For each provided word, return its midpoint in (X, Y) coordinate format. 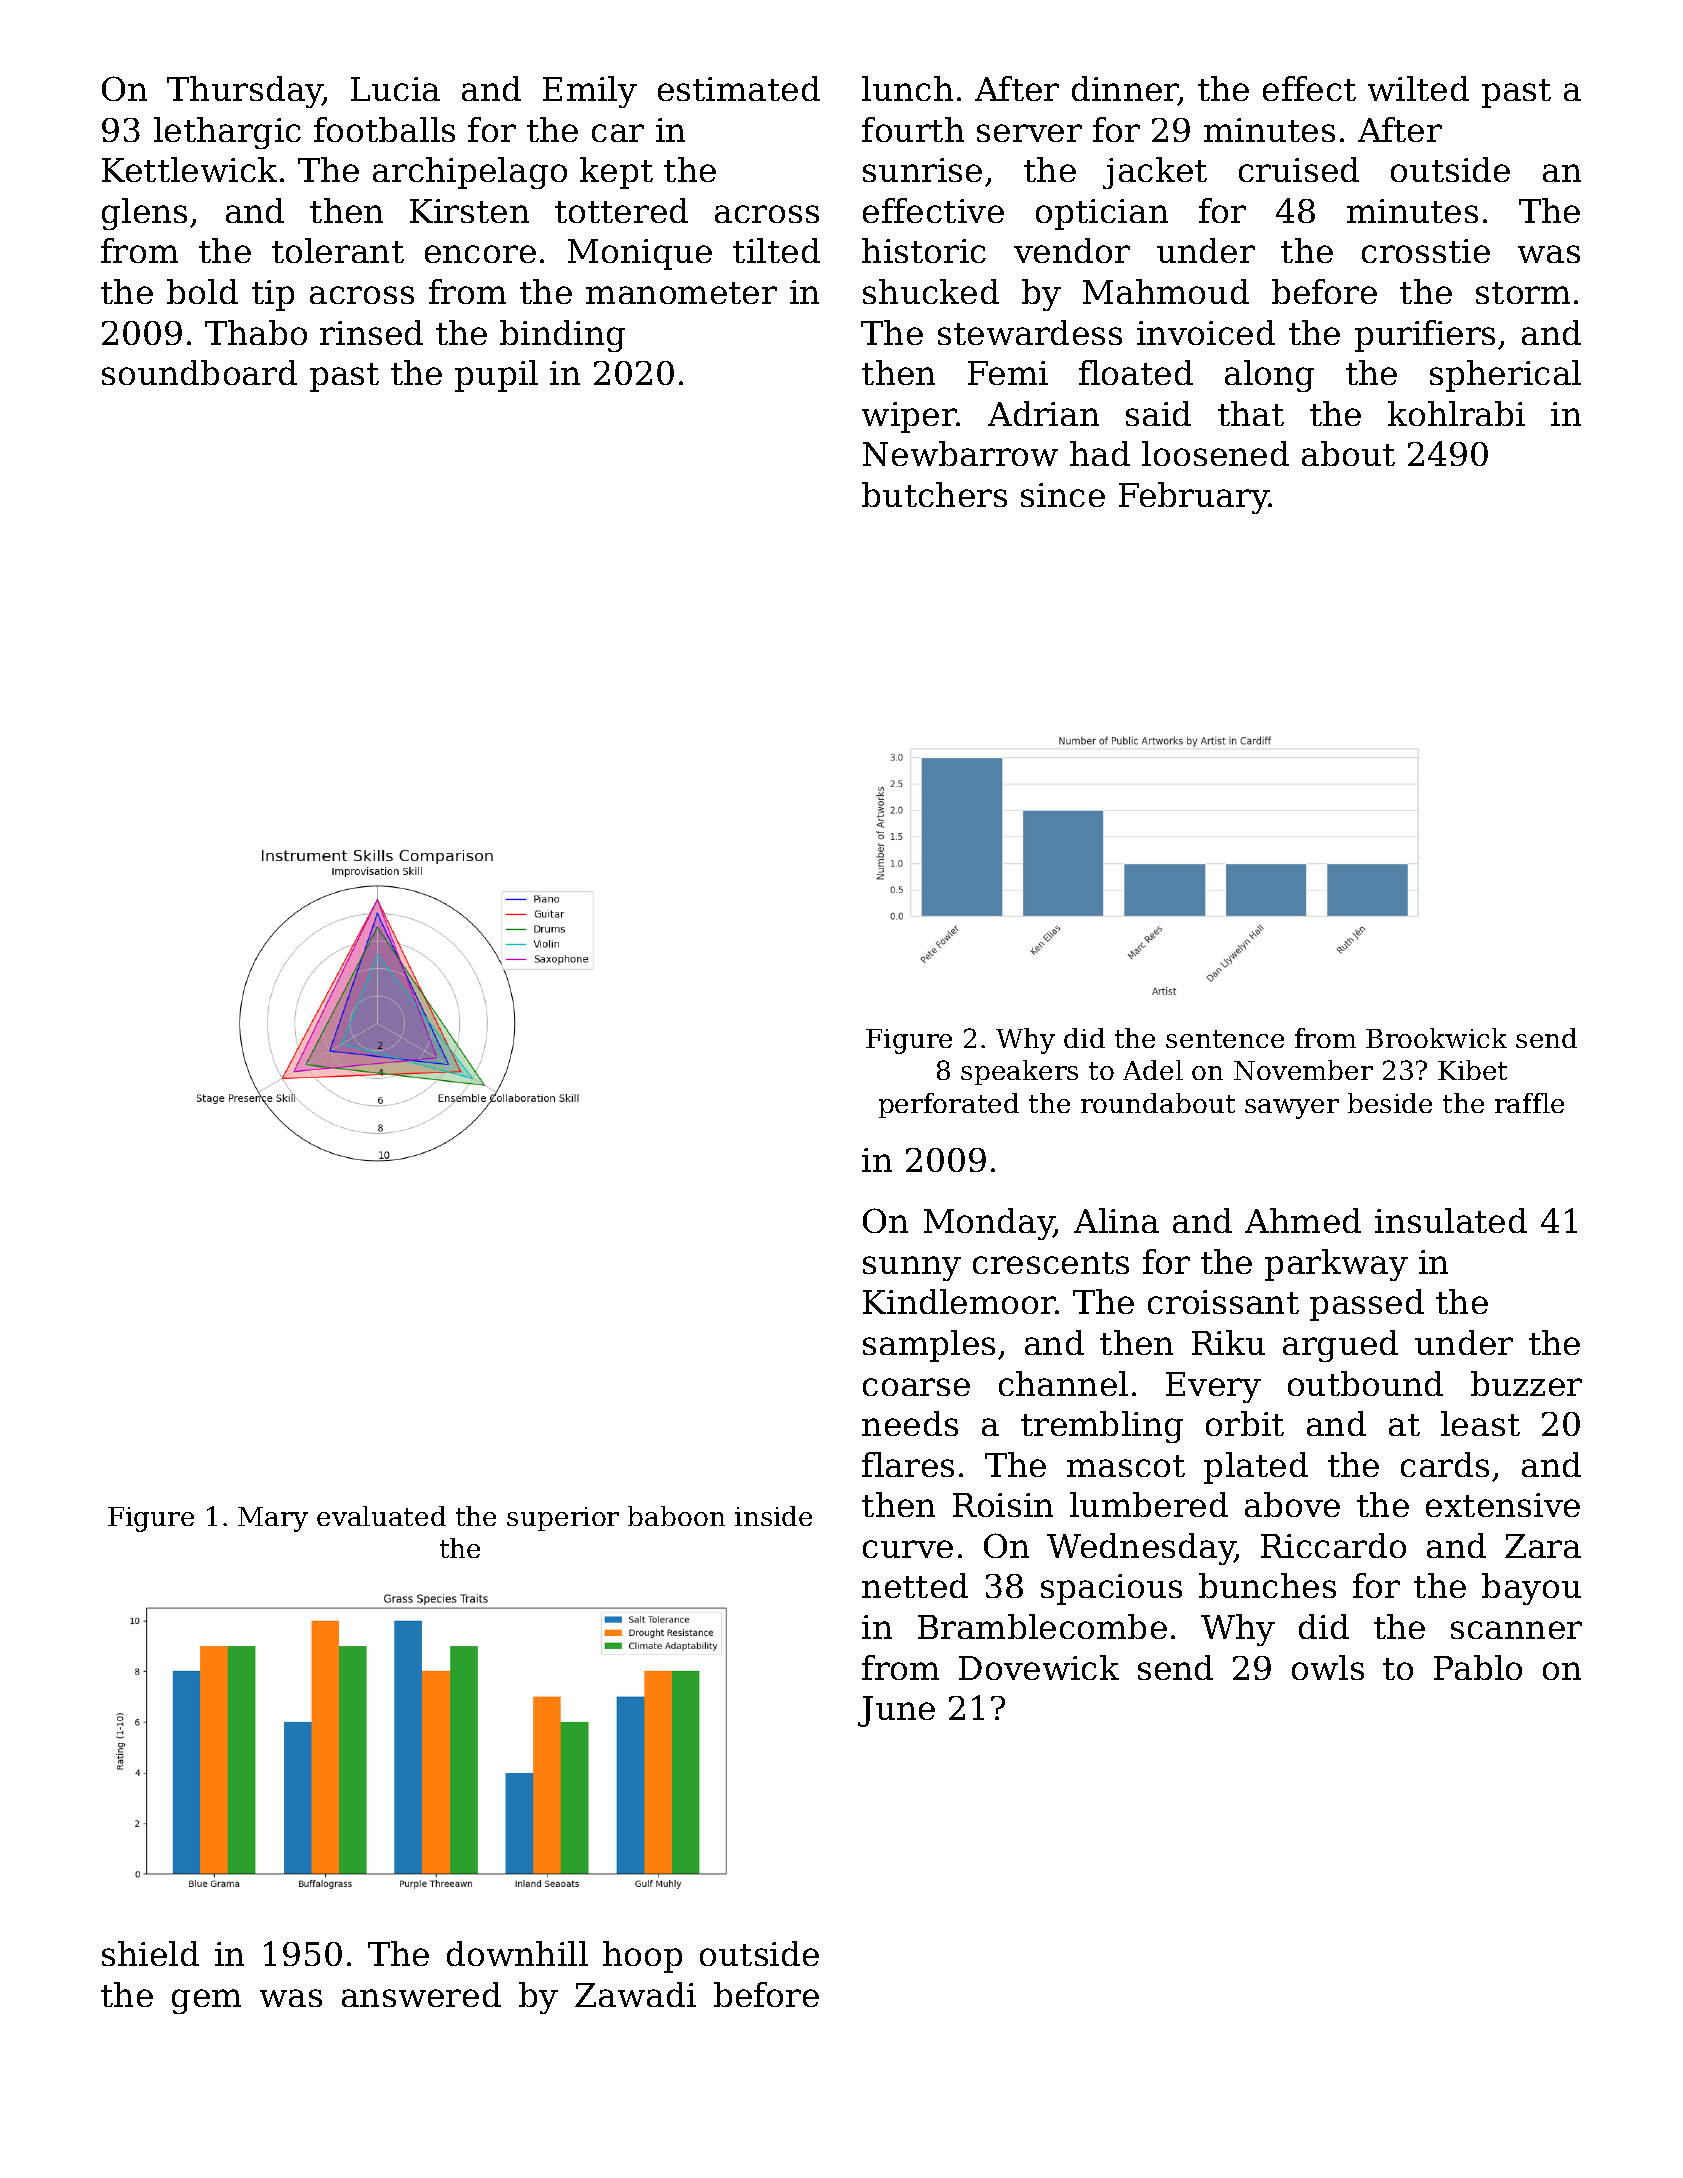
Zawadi (635, 1994)
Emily (590, 92)
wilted (1418, 88)
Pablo (1478, 1667)
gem (206, 2001)
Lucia (395, 89)
